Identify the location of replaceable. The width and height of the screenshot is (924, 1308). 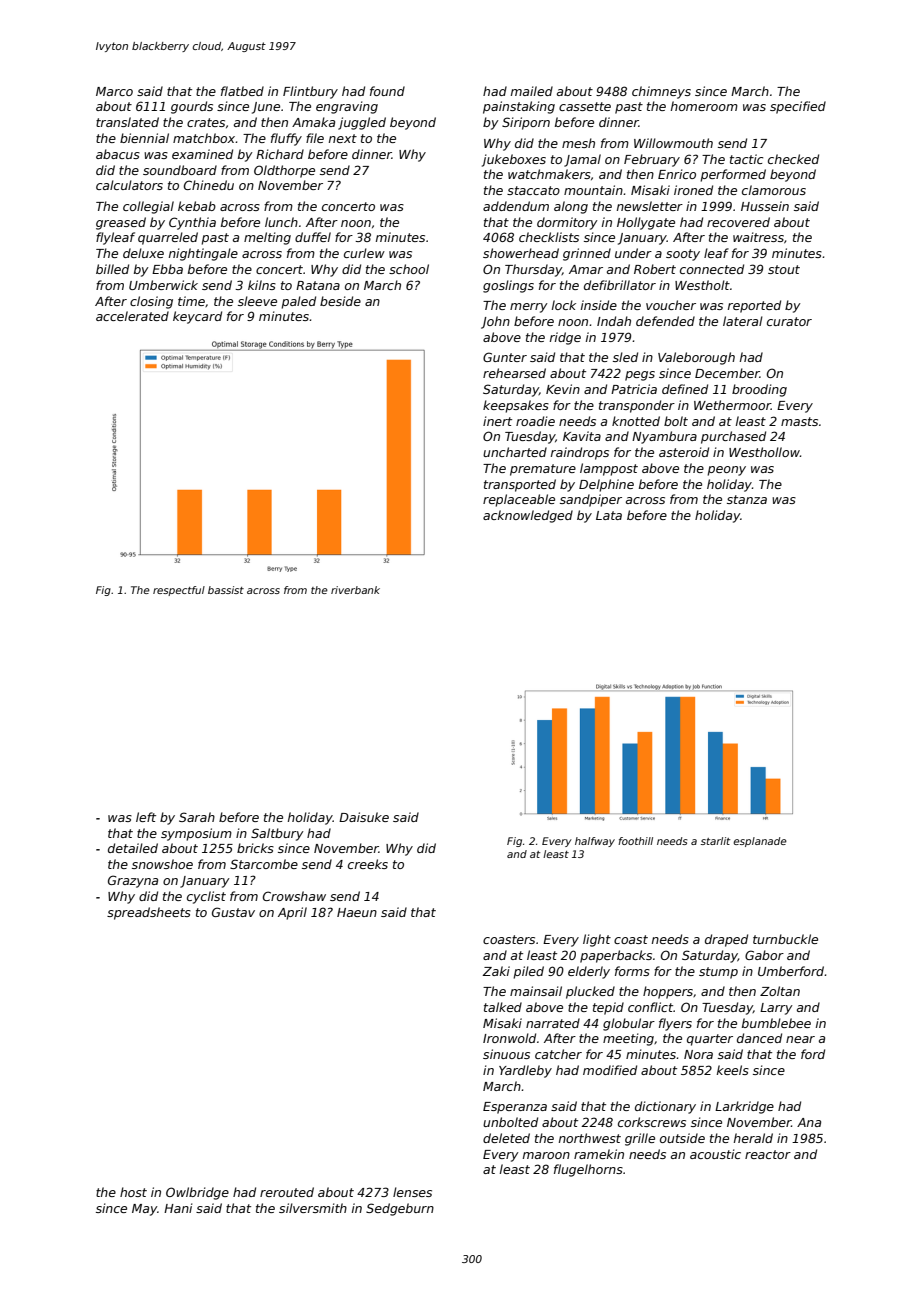
(519, 500).
